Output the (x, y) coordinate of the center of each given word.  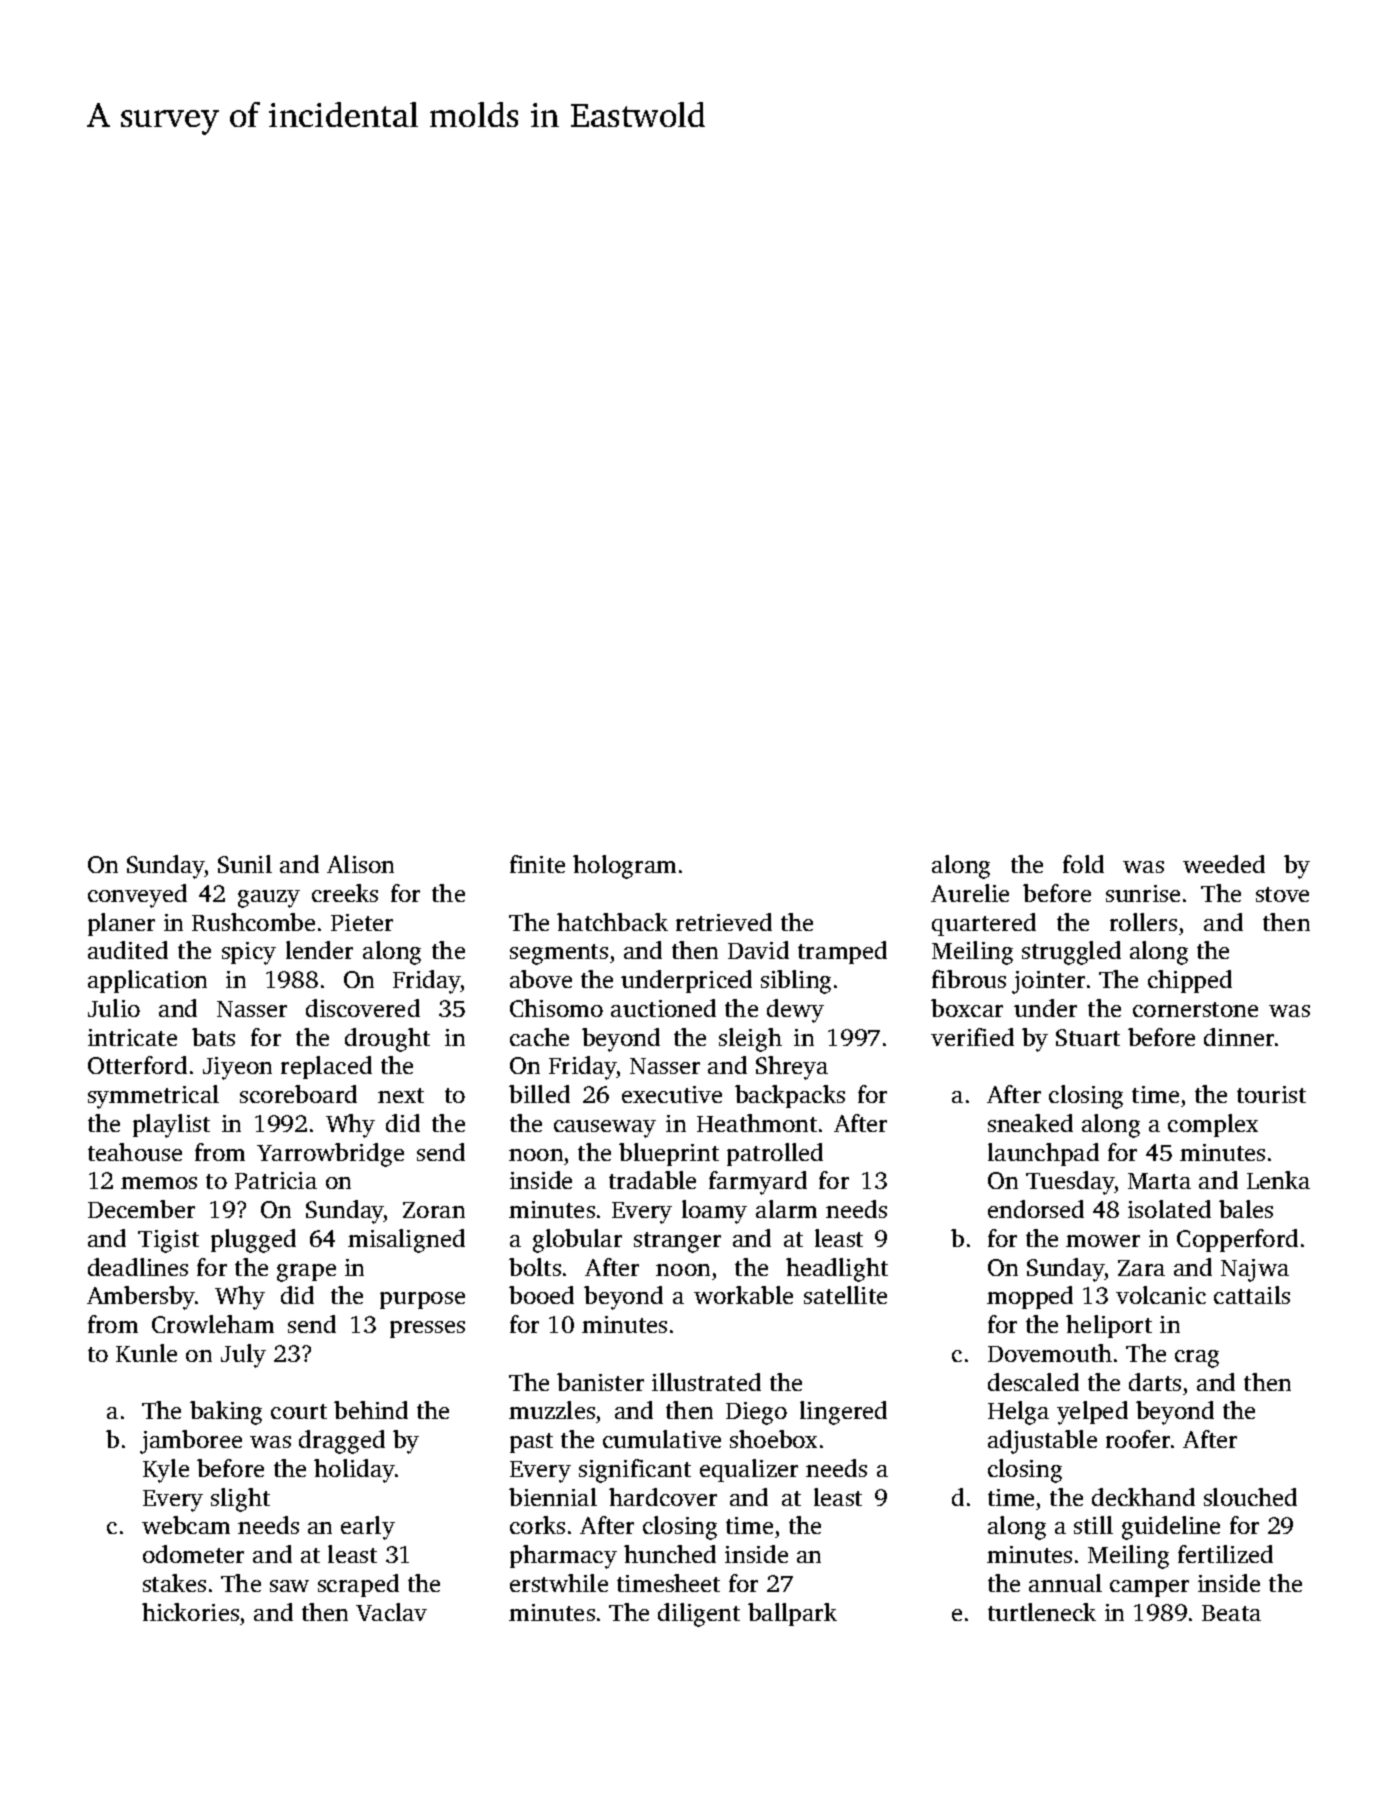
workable (743, 1295)
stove (1282, 894)
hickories (190, 1612)
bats (213, 1037)
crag (1197, 1359)
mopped (1030, 1297)
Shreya (792, 1068)
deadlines (138, 1267)
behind (371, 1410)
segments (559, 954)
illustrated (706, 1382)
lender (319, 950)
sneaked (1030, 1123)
